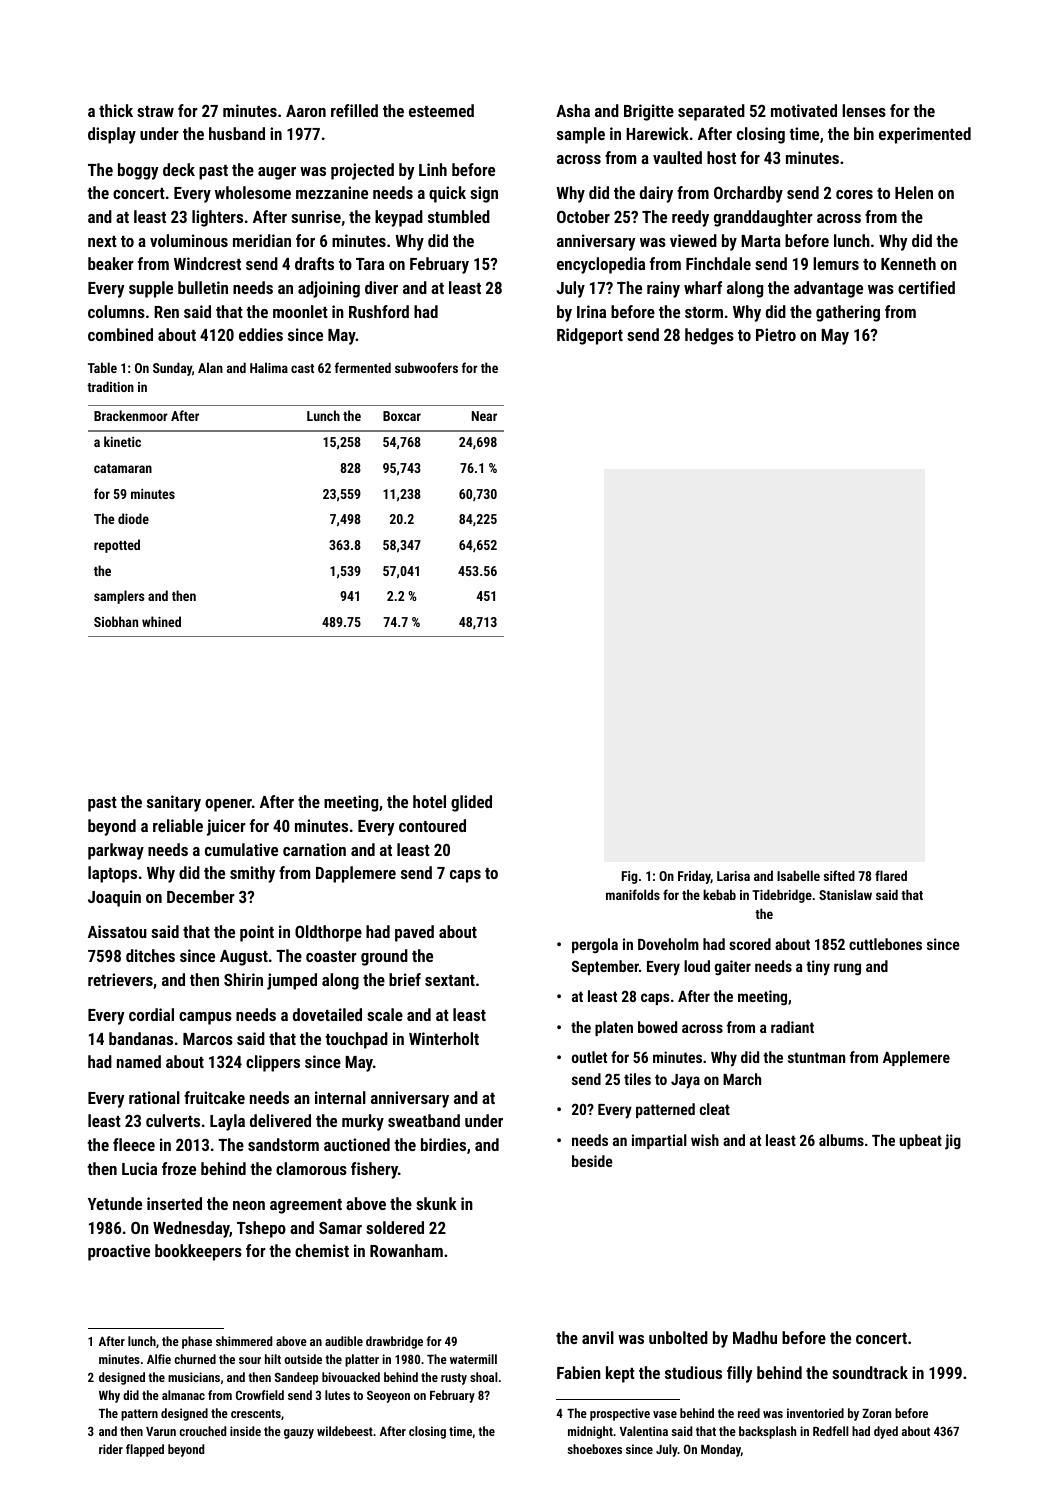  Describe the element at coordinates (314, 849) in the screenshot. I see `carnation` at that location.
